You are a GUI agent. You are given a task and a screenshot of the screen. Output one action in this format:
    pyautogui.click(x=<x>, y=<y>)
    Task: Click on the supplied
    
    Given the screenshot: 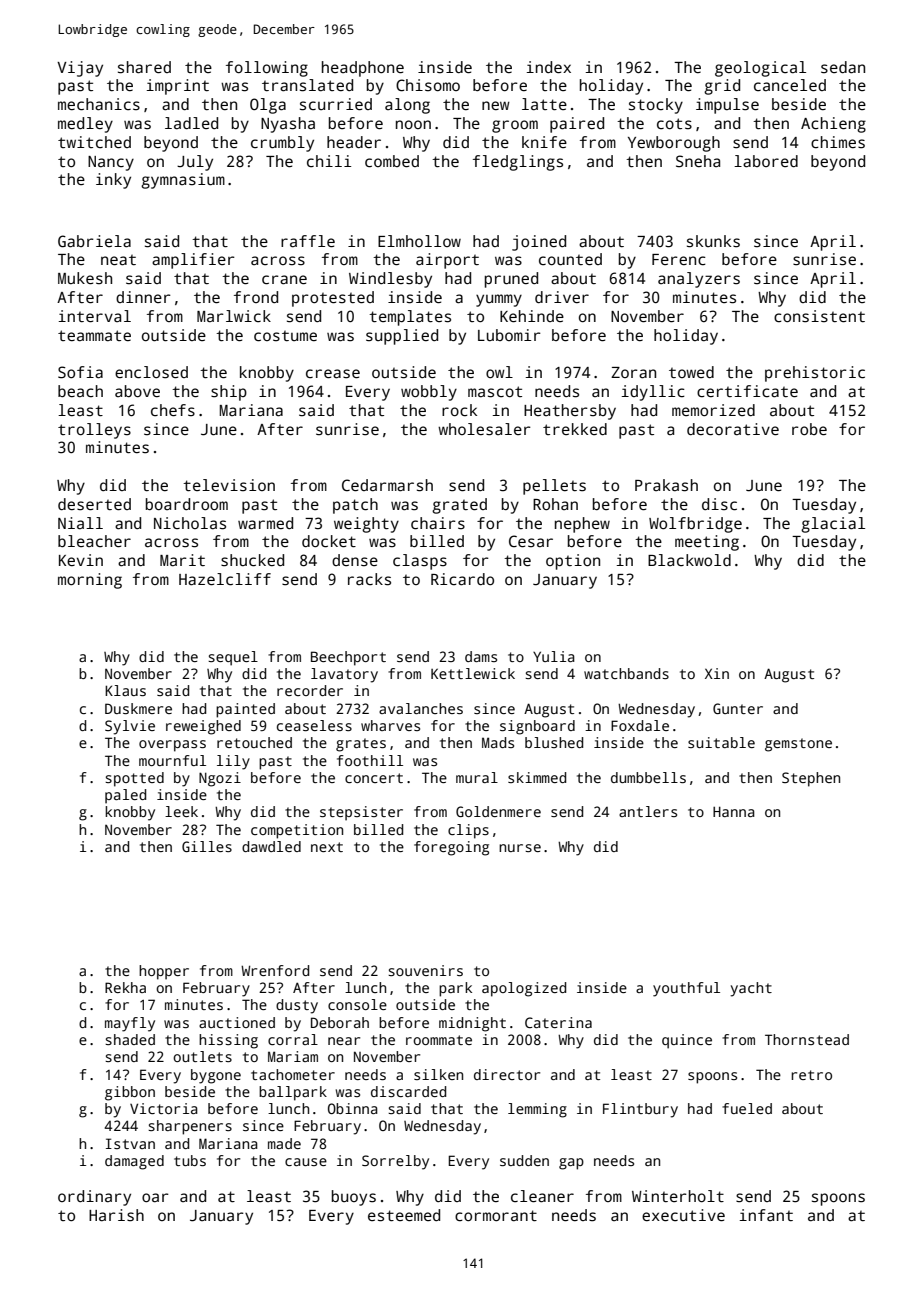 What is the action you would take?
    pyautogui.click(x=402, y=337)
